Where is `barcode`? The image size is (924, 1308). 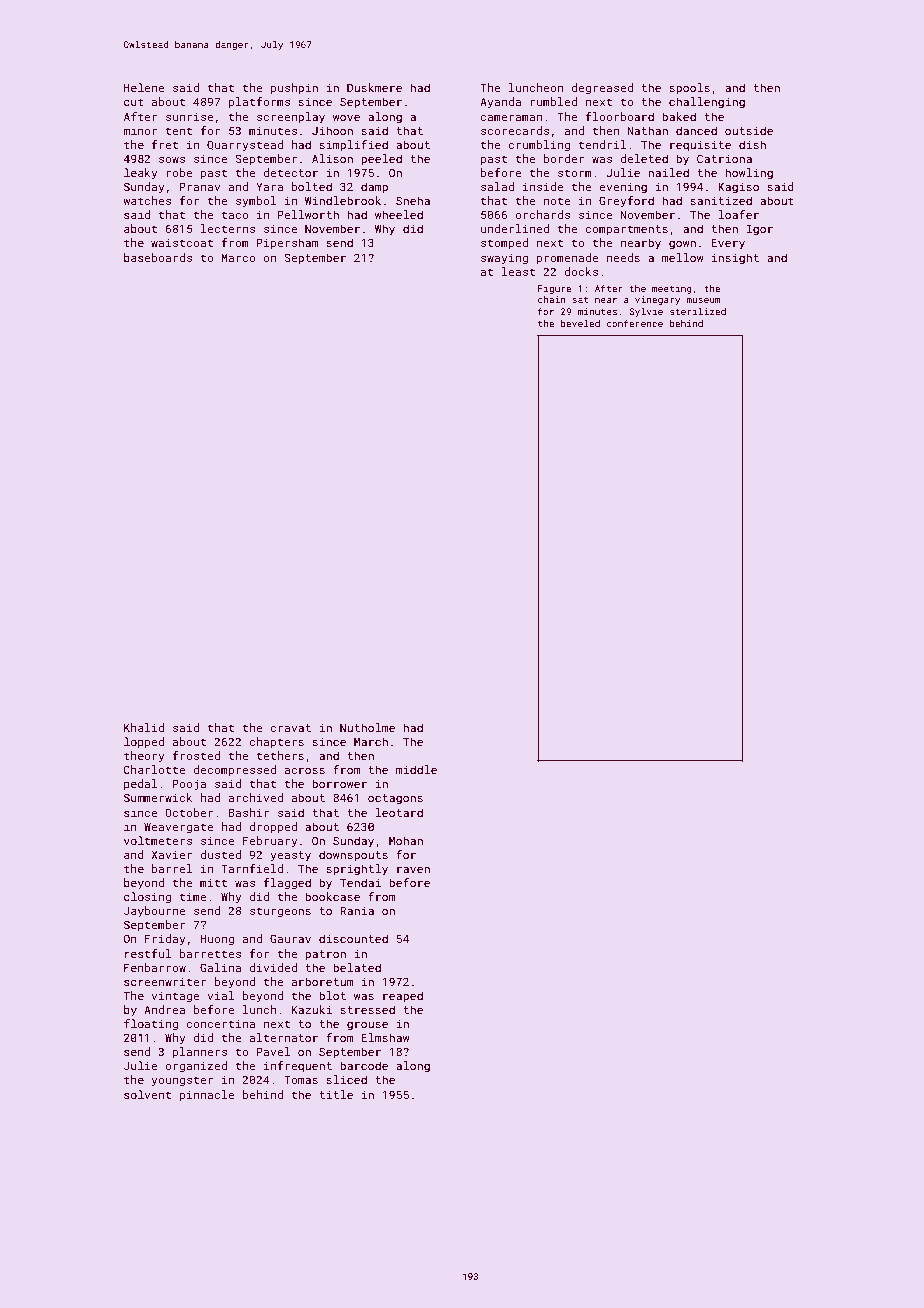 barcode is located at coordinates (364, 1065).
